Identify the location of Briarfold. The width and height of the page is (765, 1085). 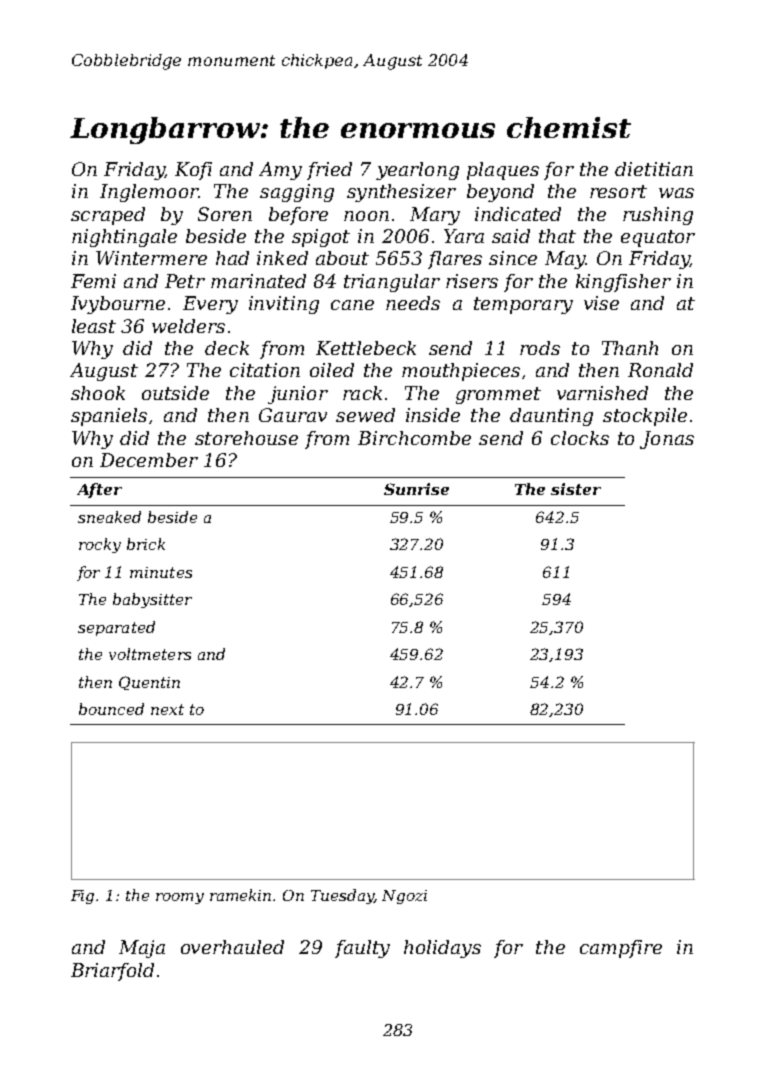
(112, 972).
